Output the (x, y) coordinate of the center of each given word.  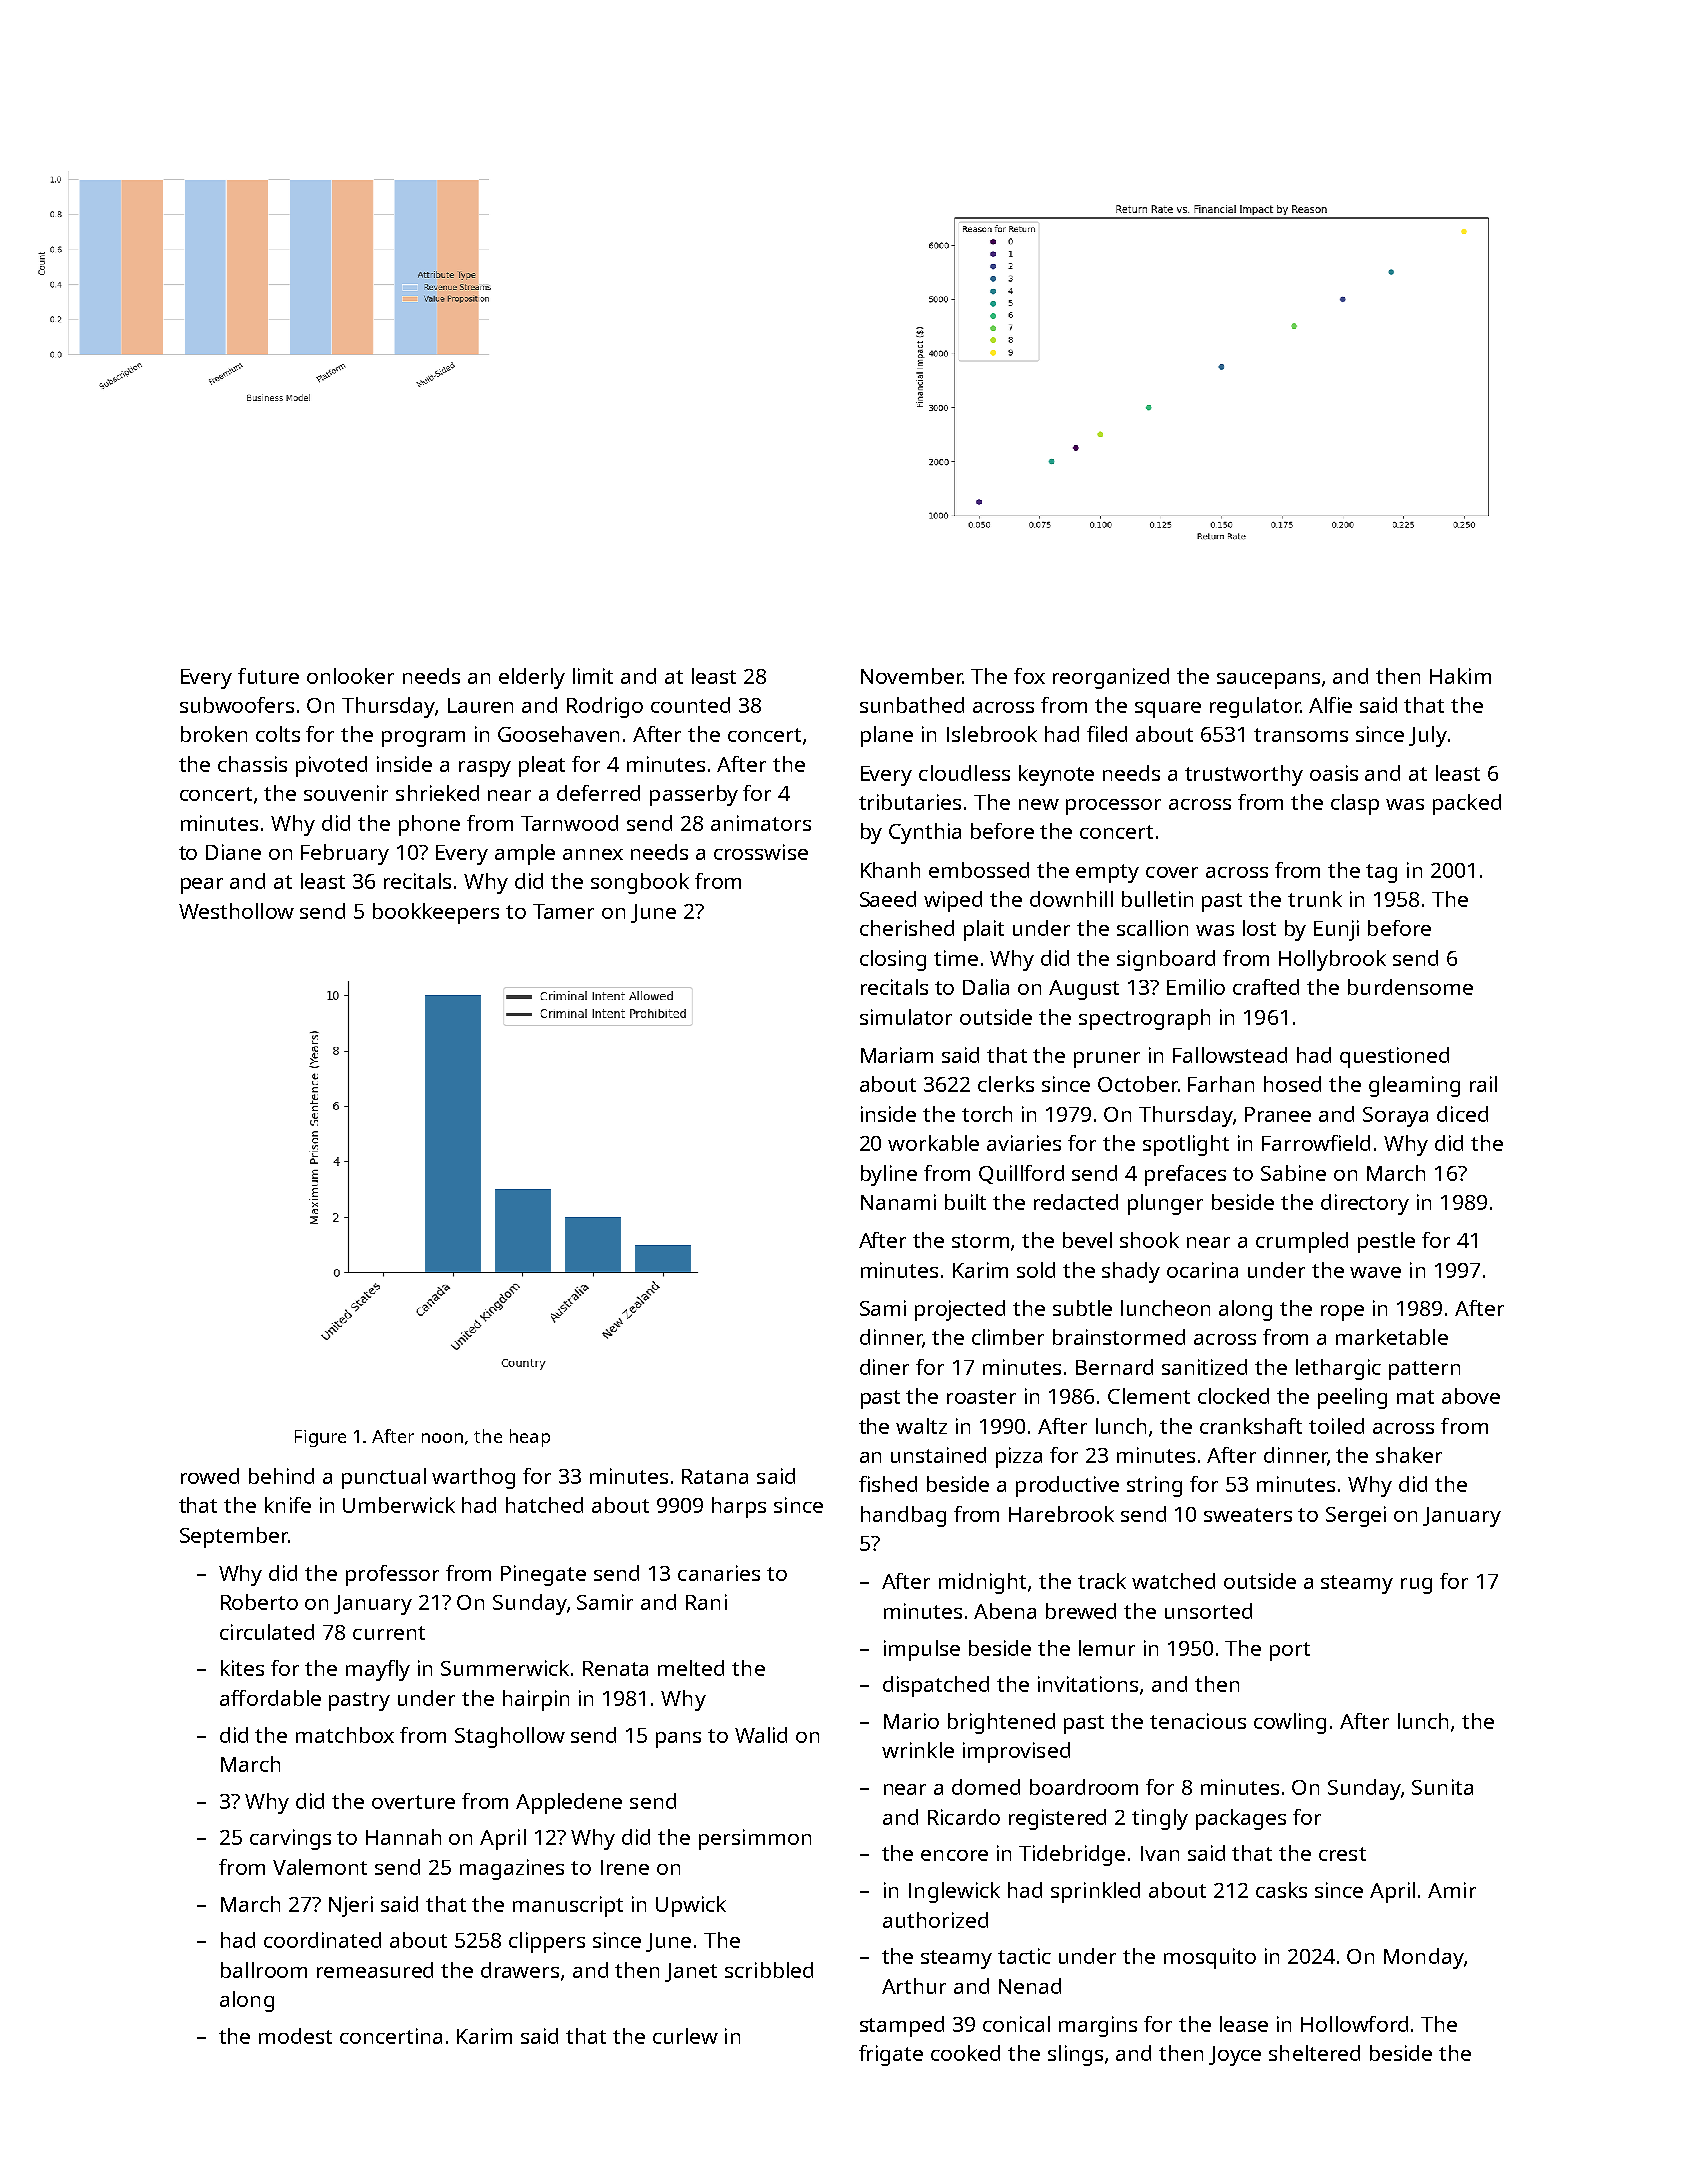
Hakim (1460, 676)
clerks (1006, 1084)
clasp (1355, 804)
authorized (935, 1920)
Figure (320, 1438)
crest (1342, 1854)
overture (413, 1802)
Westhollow (236, 911)
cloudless (964, 773)
